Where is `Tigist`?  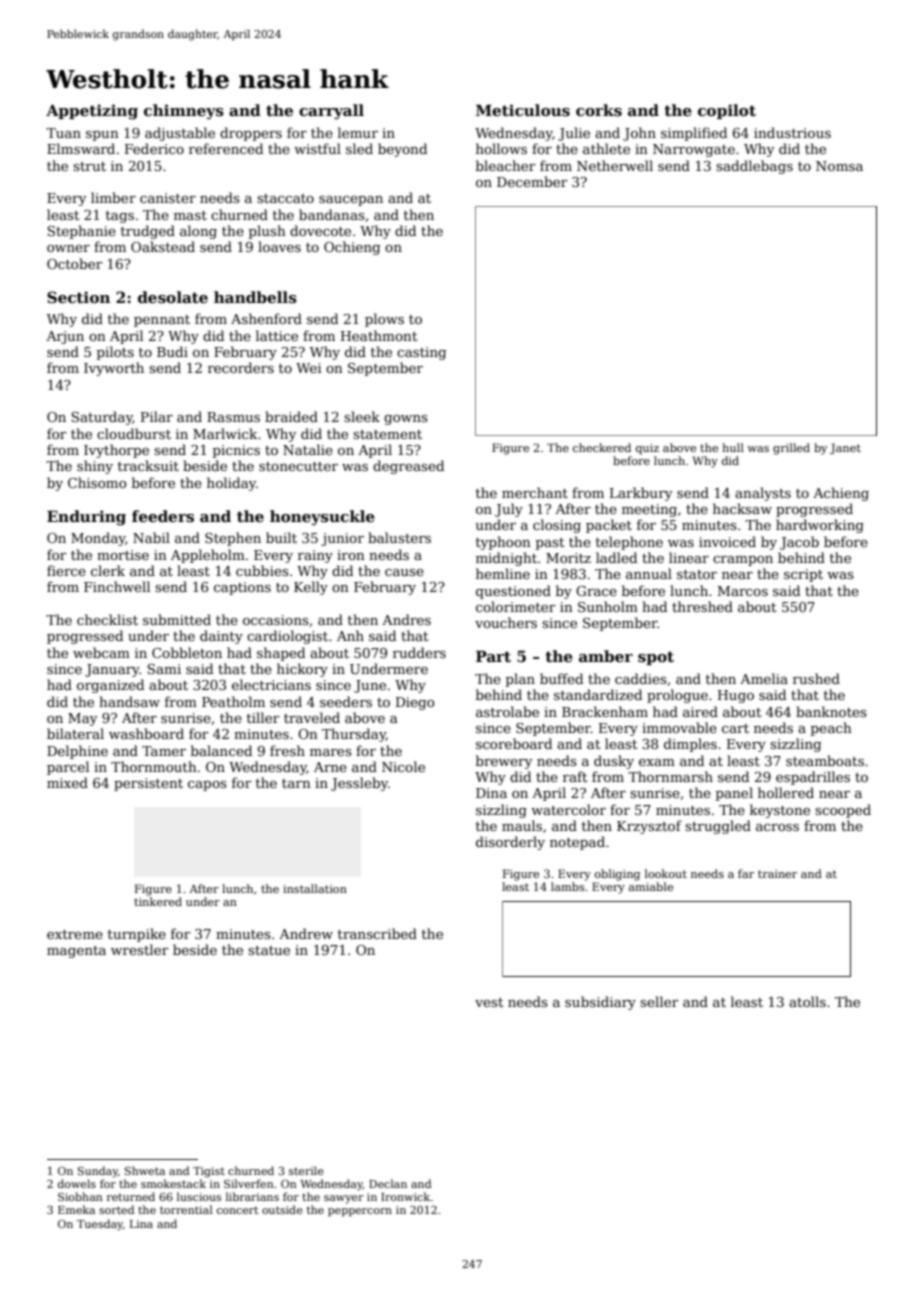
Tigist is located at coordinates (209, 1172).
